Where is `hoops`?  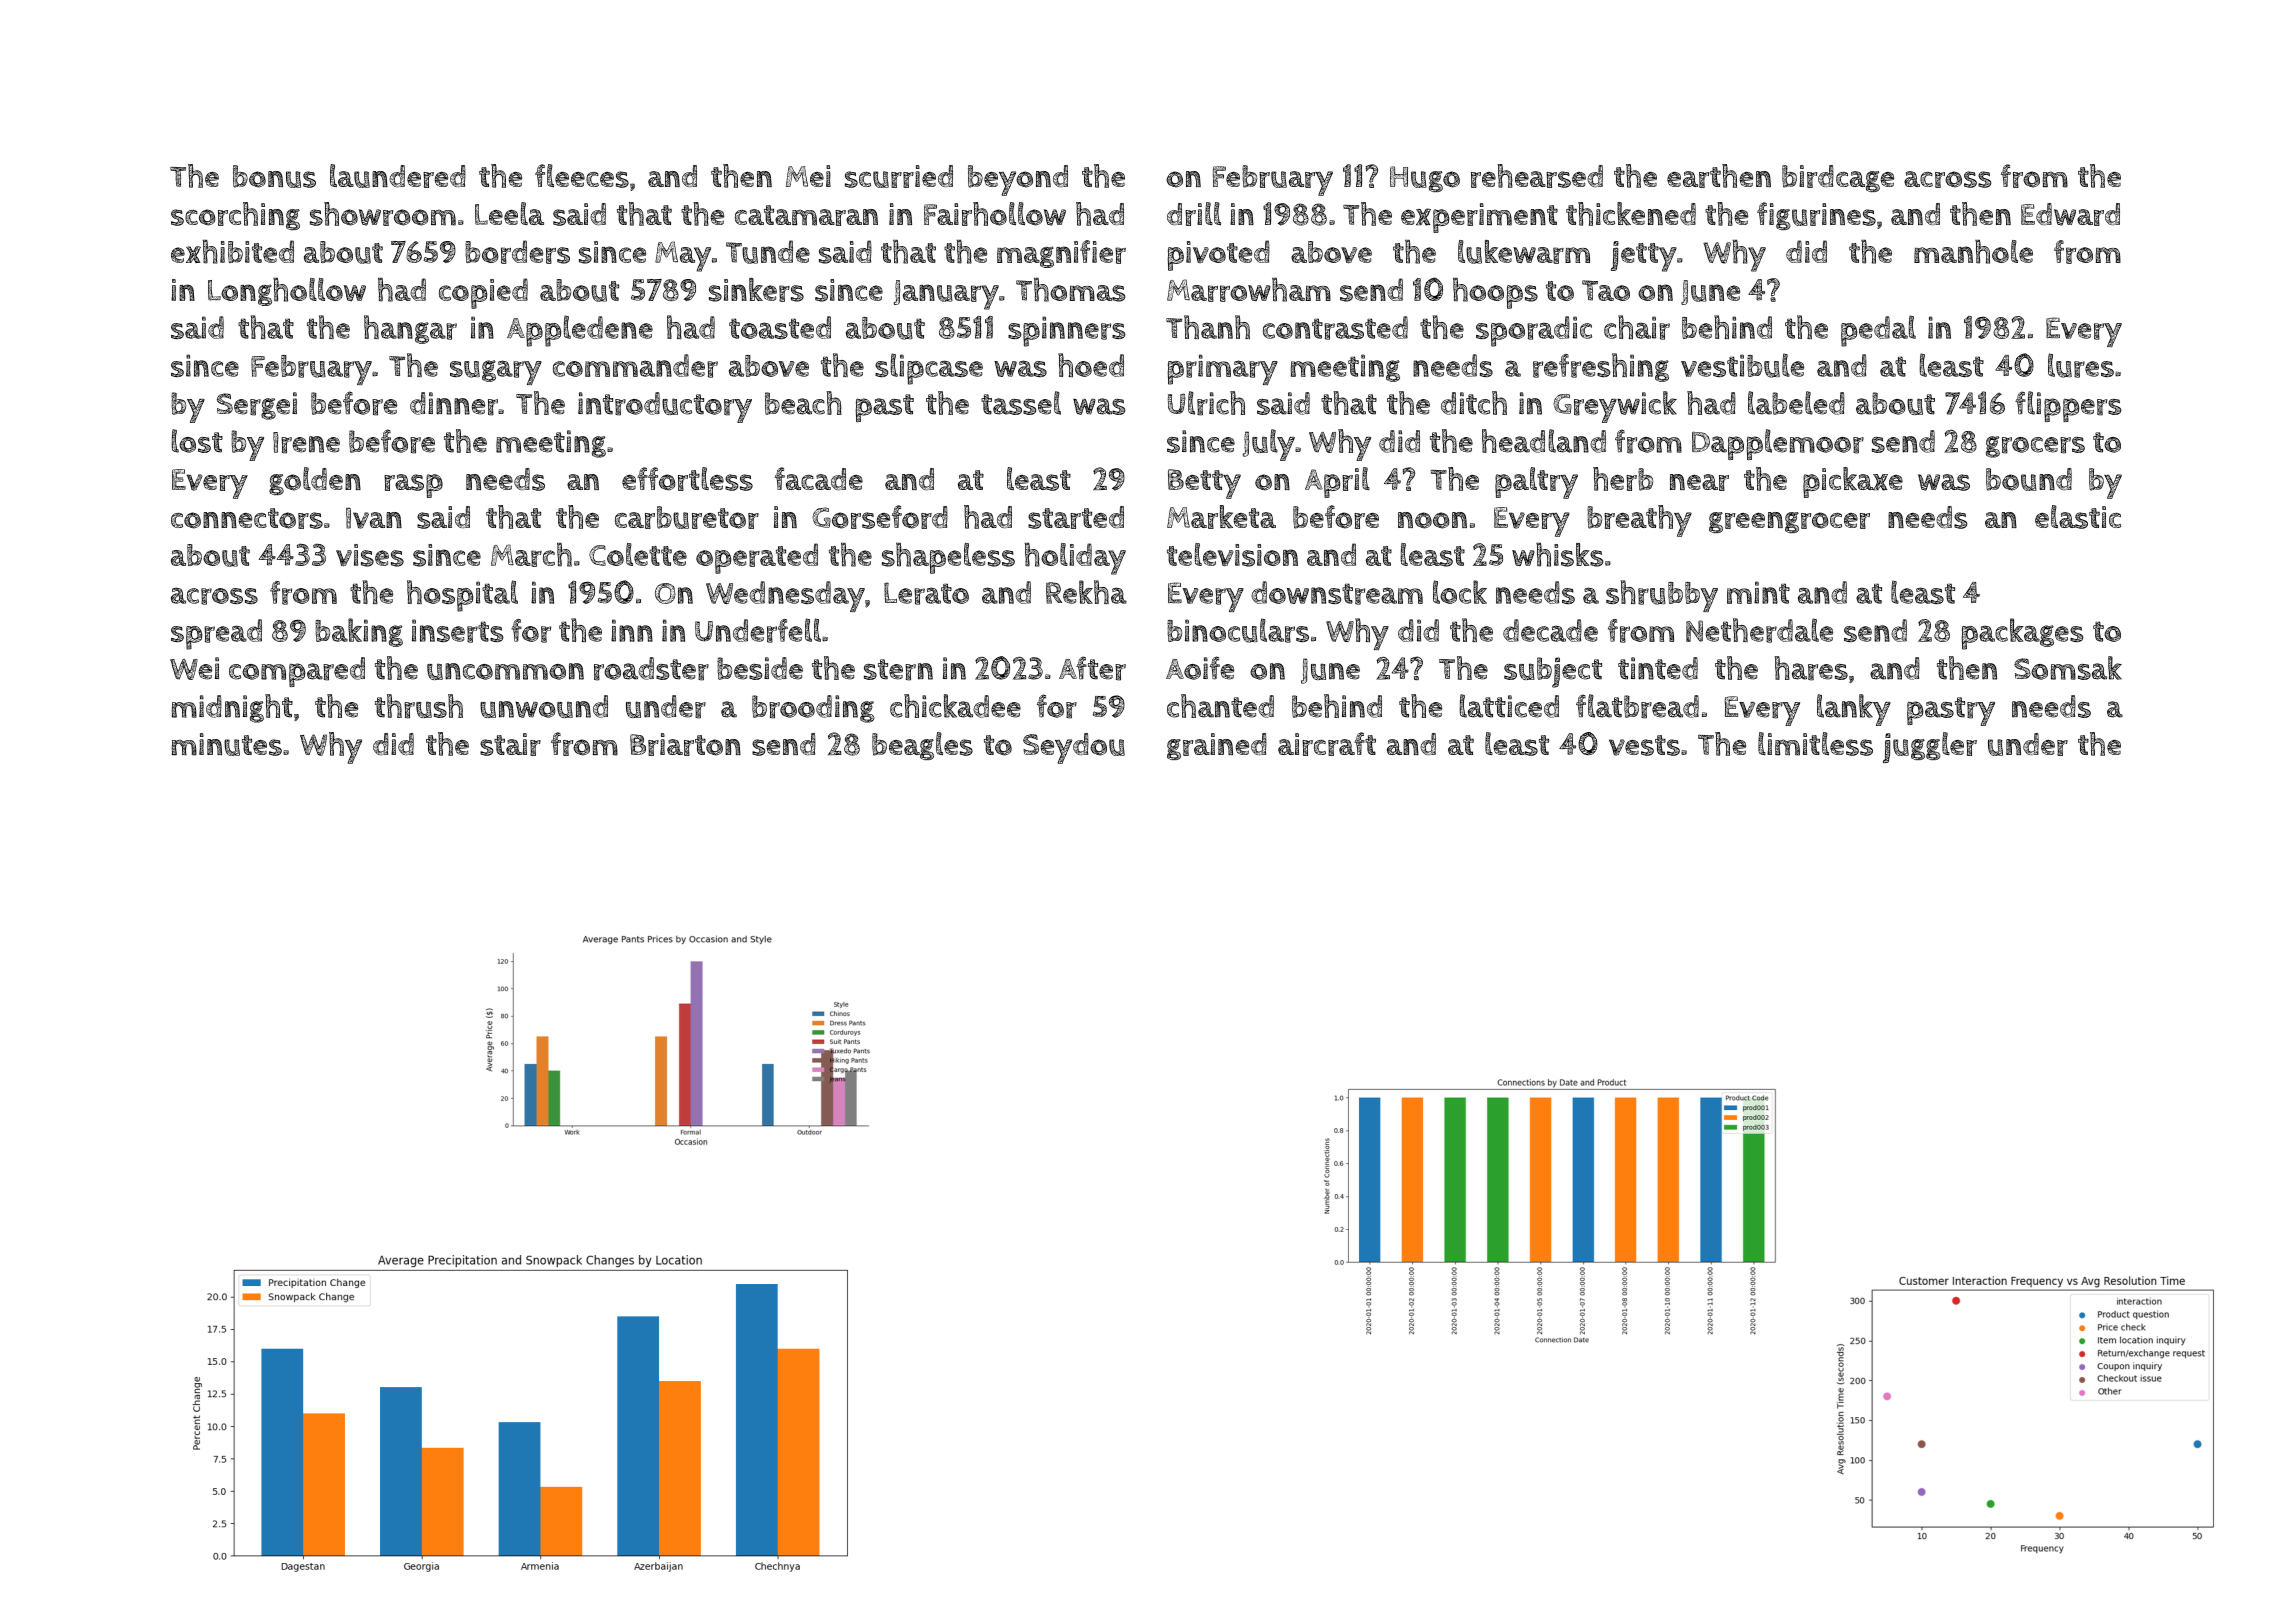 hoops is located at coordinates (1495, 293).
